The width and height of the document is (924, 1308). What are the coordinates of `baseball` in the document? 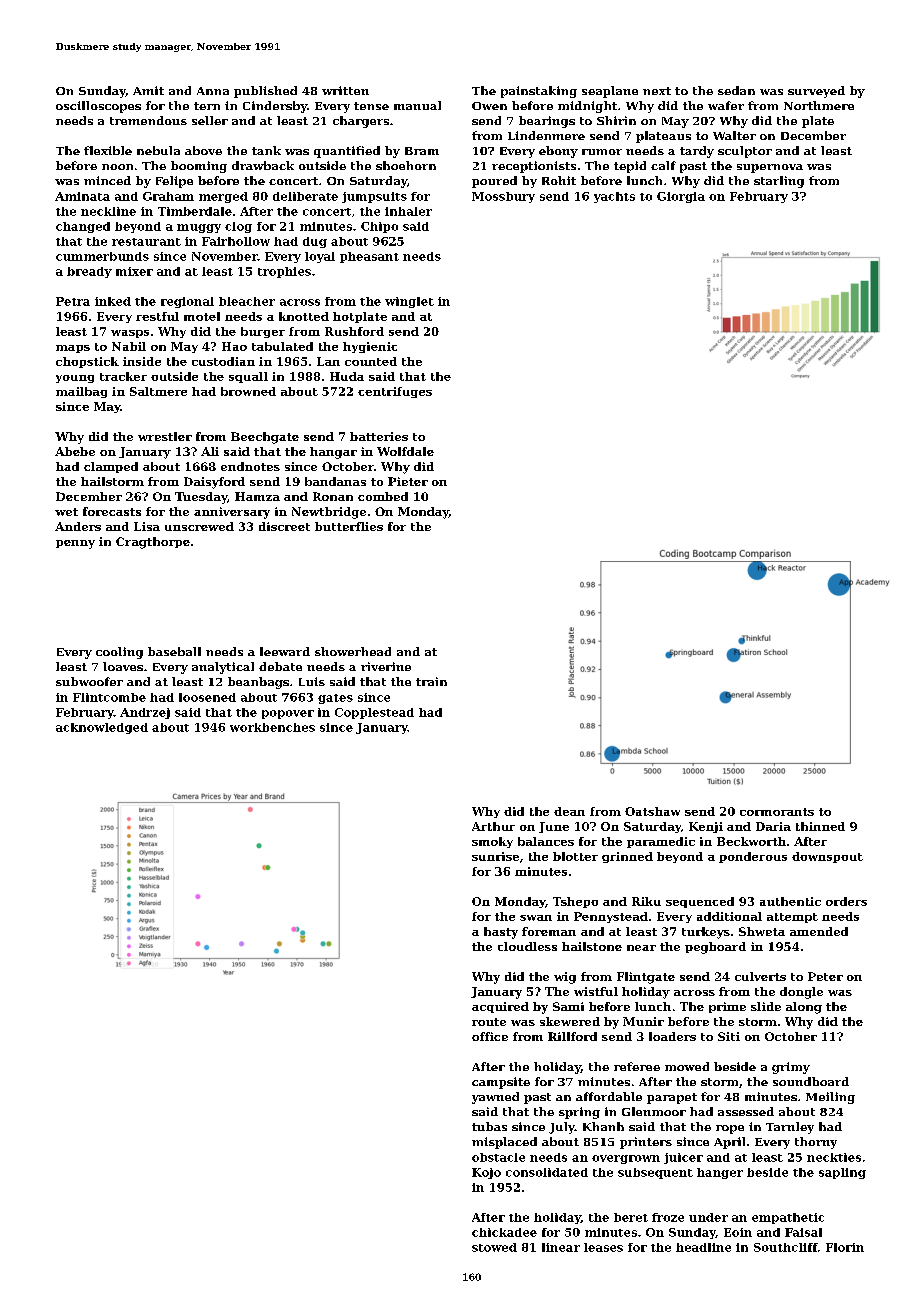 It's located at (174, 651).
